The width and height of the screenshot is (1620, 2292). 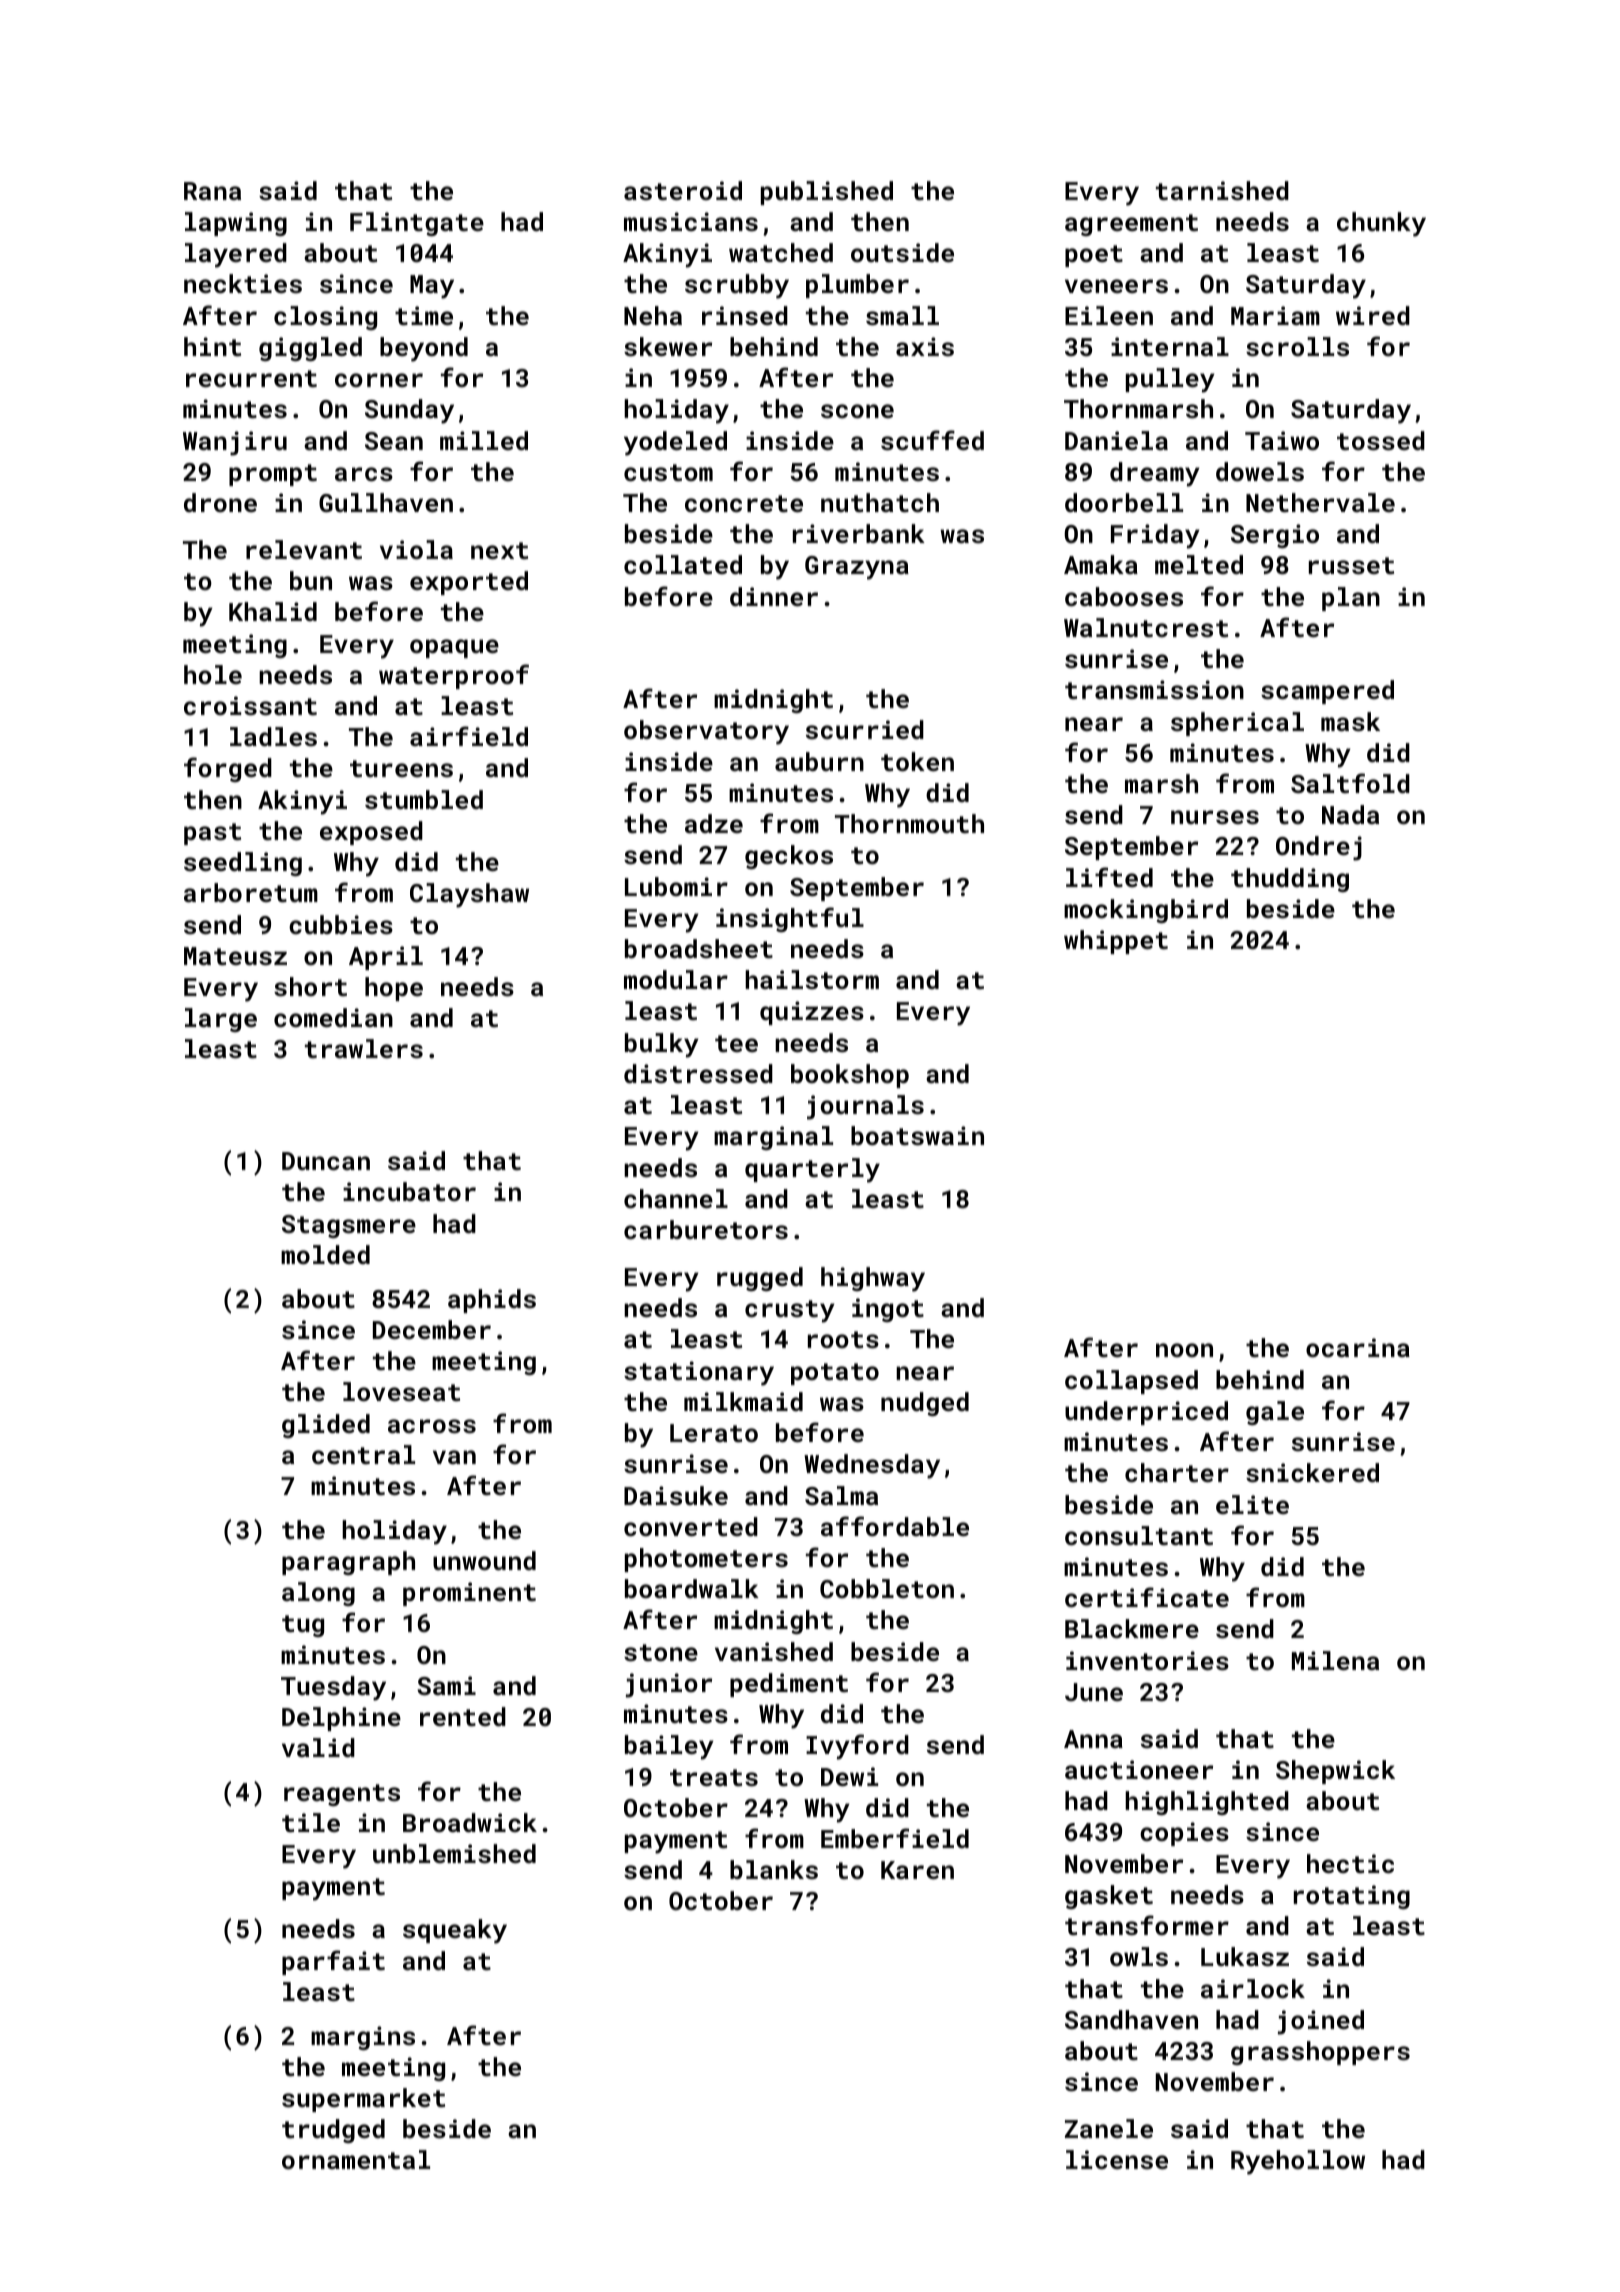 What do you see at coordinates (416, 549) in the screenshot?
I see `viola` at bounding box center [416, 549].
